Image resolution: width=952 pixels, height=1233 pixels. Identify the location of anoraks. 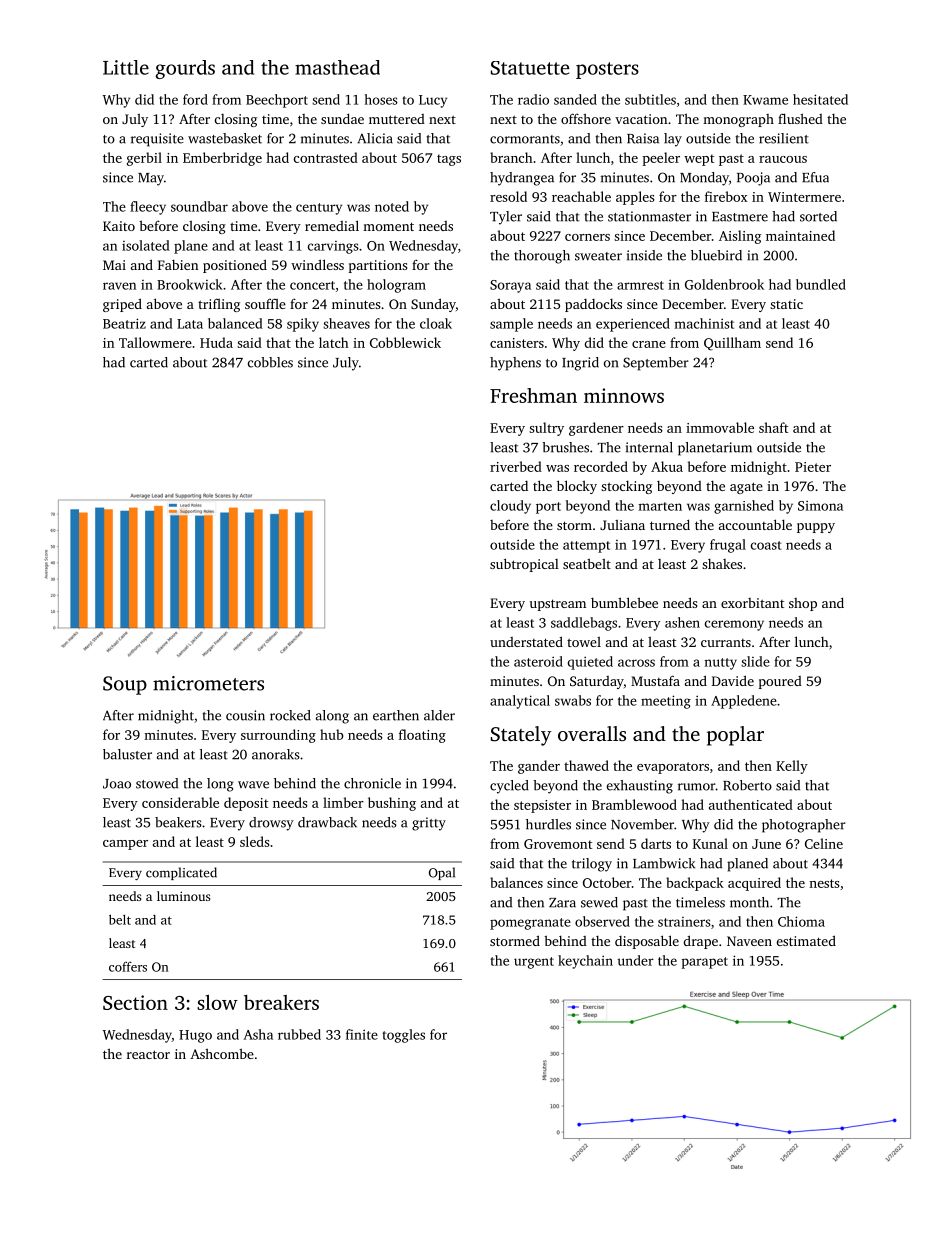
(276, 754).
